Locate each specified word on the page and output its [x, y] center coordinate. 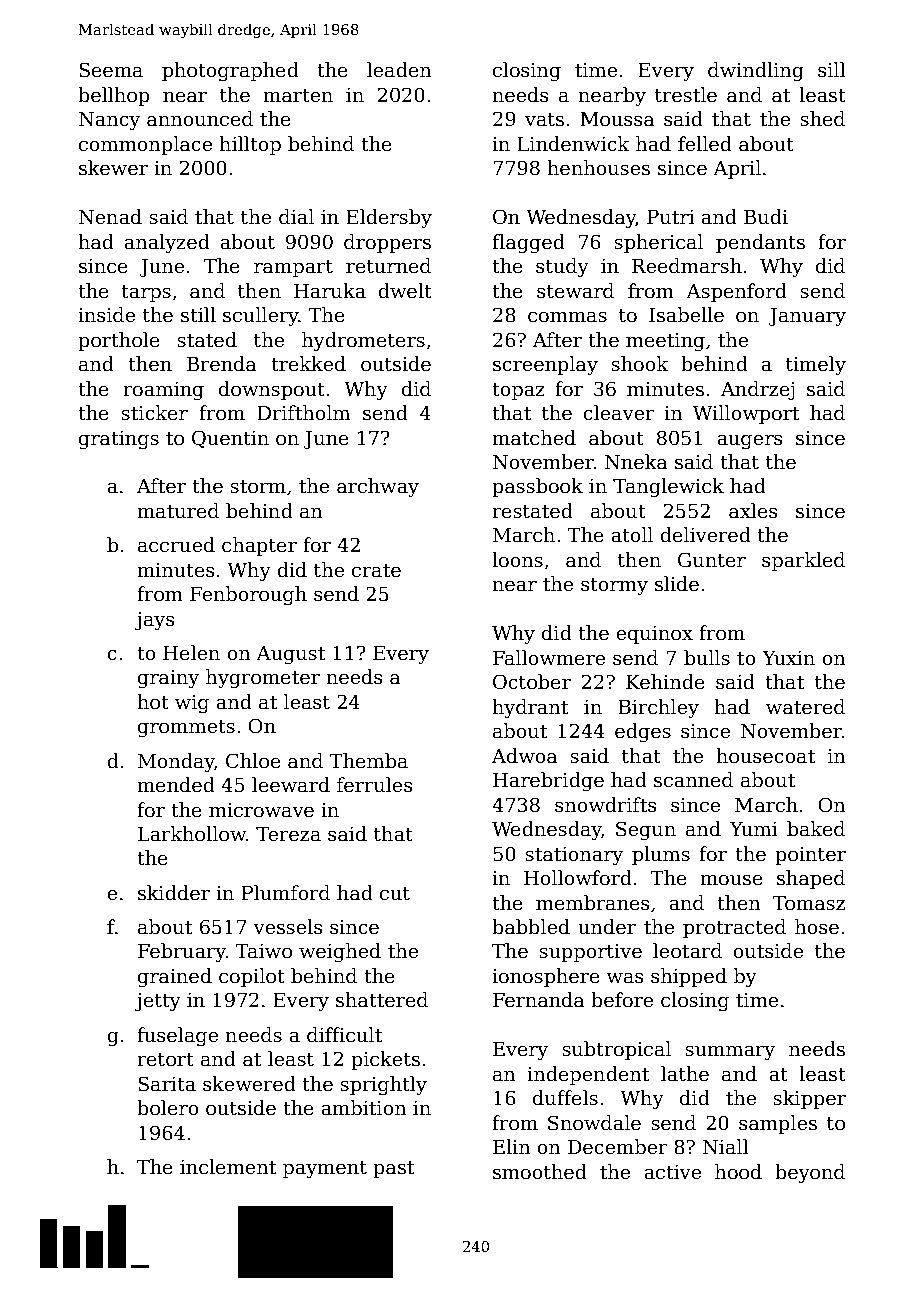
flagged [528, 243]
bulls [707, 658]
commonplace [145, 145]
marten [298, 96]
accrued [176, 545]
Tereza [288, 834]
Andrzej [758, 390]
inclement [228, 1167]
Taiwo [264, 951]
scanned [693, 780]
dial [296, 217]
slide [677, 584]
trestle [686, 95]
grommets [186, 728]
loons [517, 560]
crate [376, 571]
